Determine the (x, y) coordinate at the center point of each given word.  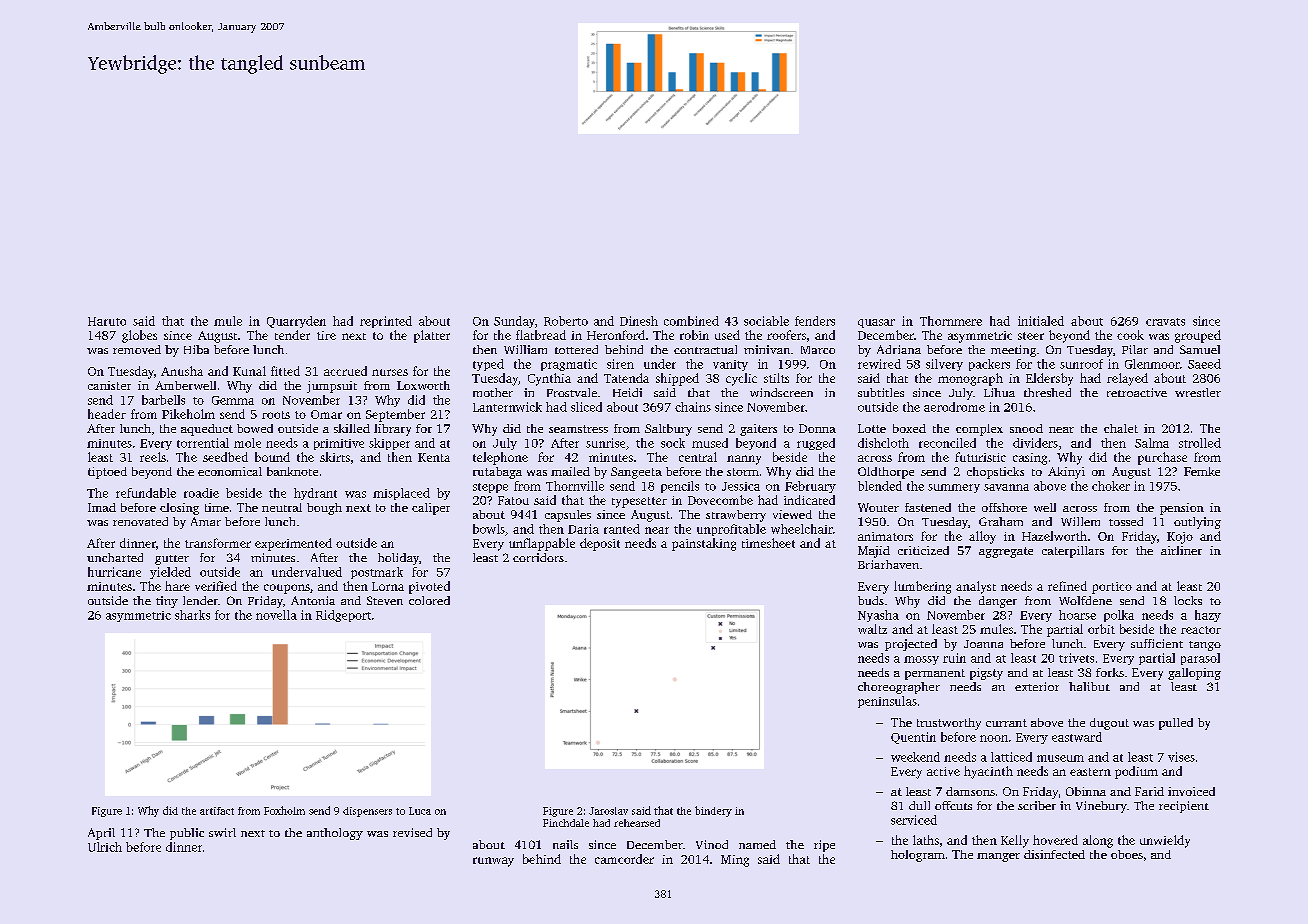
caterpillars (1073, 552)
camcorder (624, 859)
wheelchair (802, 529)
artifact (217, 811)
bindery (713, 811)
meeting (1013, 351)
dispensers (367, 812)
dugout (1109, 724)
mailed (570, 471)
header (107, 414)
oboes (1127, 854)
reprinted (386, 322)
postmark (377, 573)
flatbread (541, 335)
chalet (1121, 428)
